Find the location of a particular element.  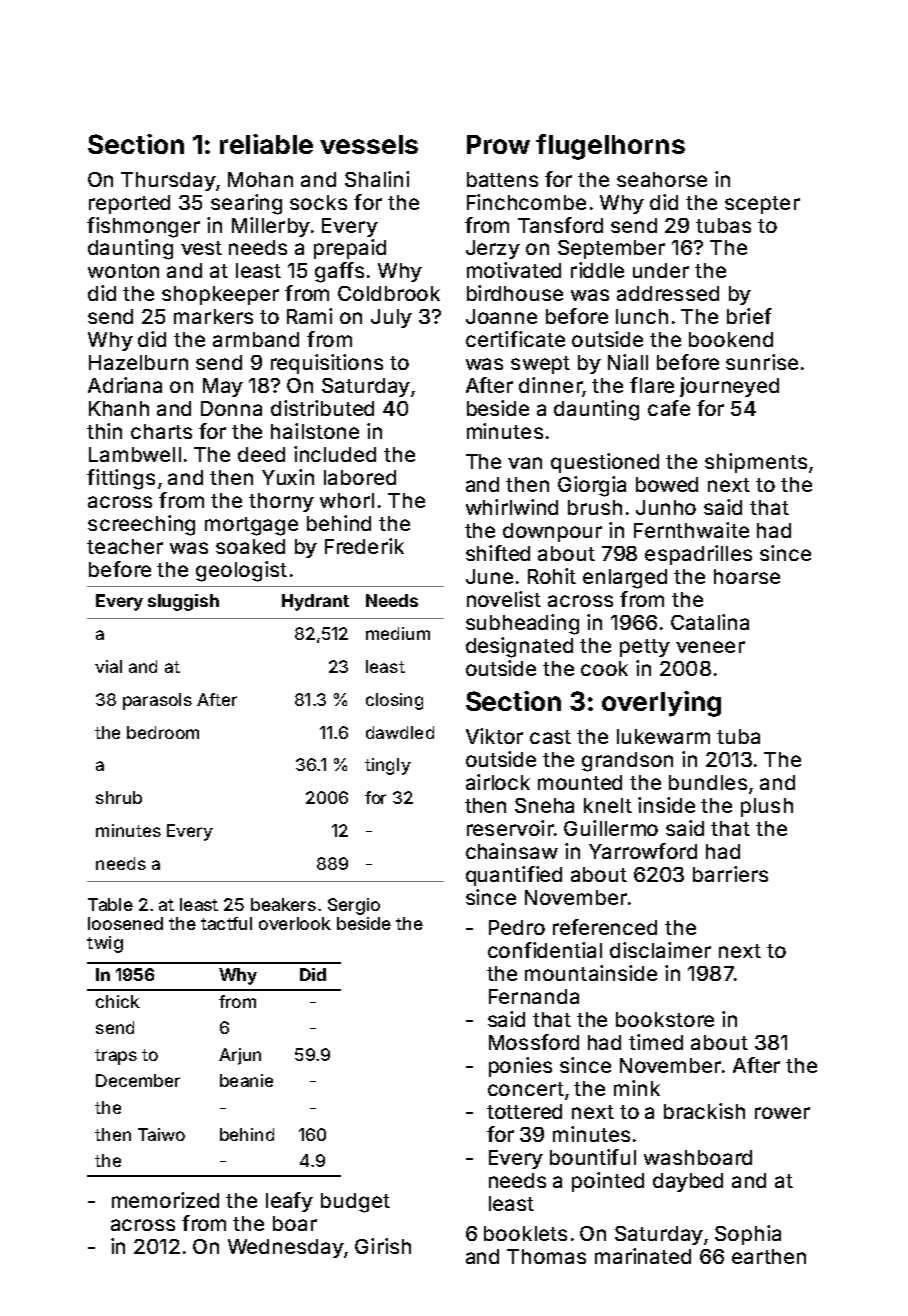

whorl is located at coordinates (347, 500).
